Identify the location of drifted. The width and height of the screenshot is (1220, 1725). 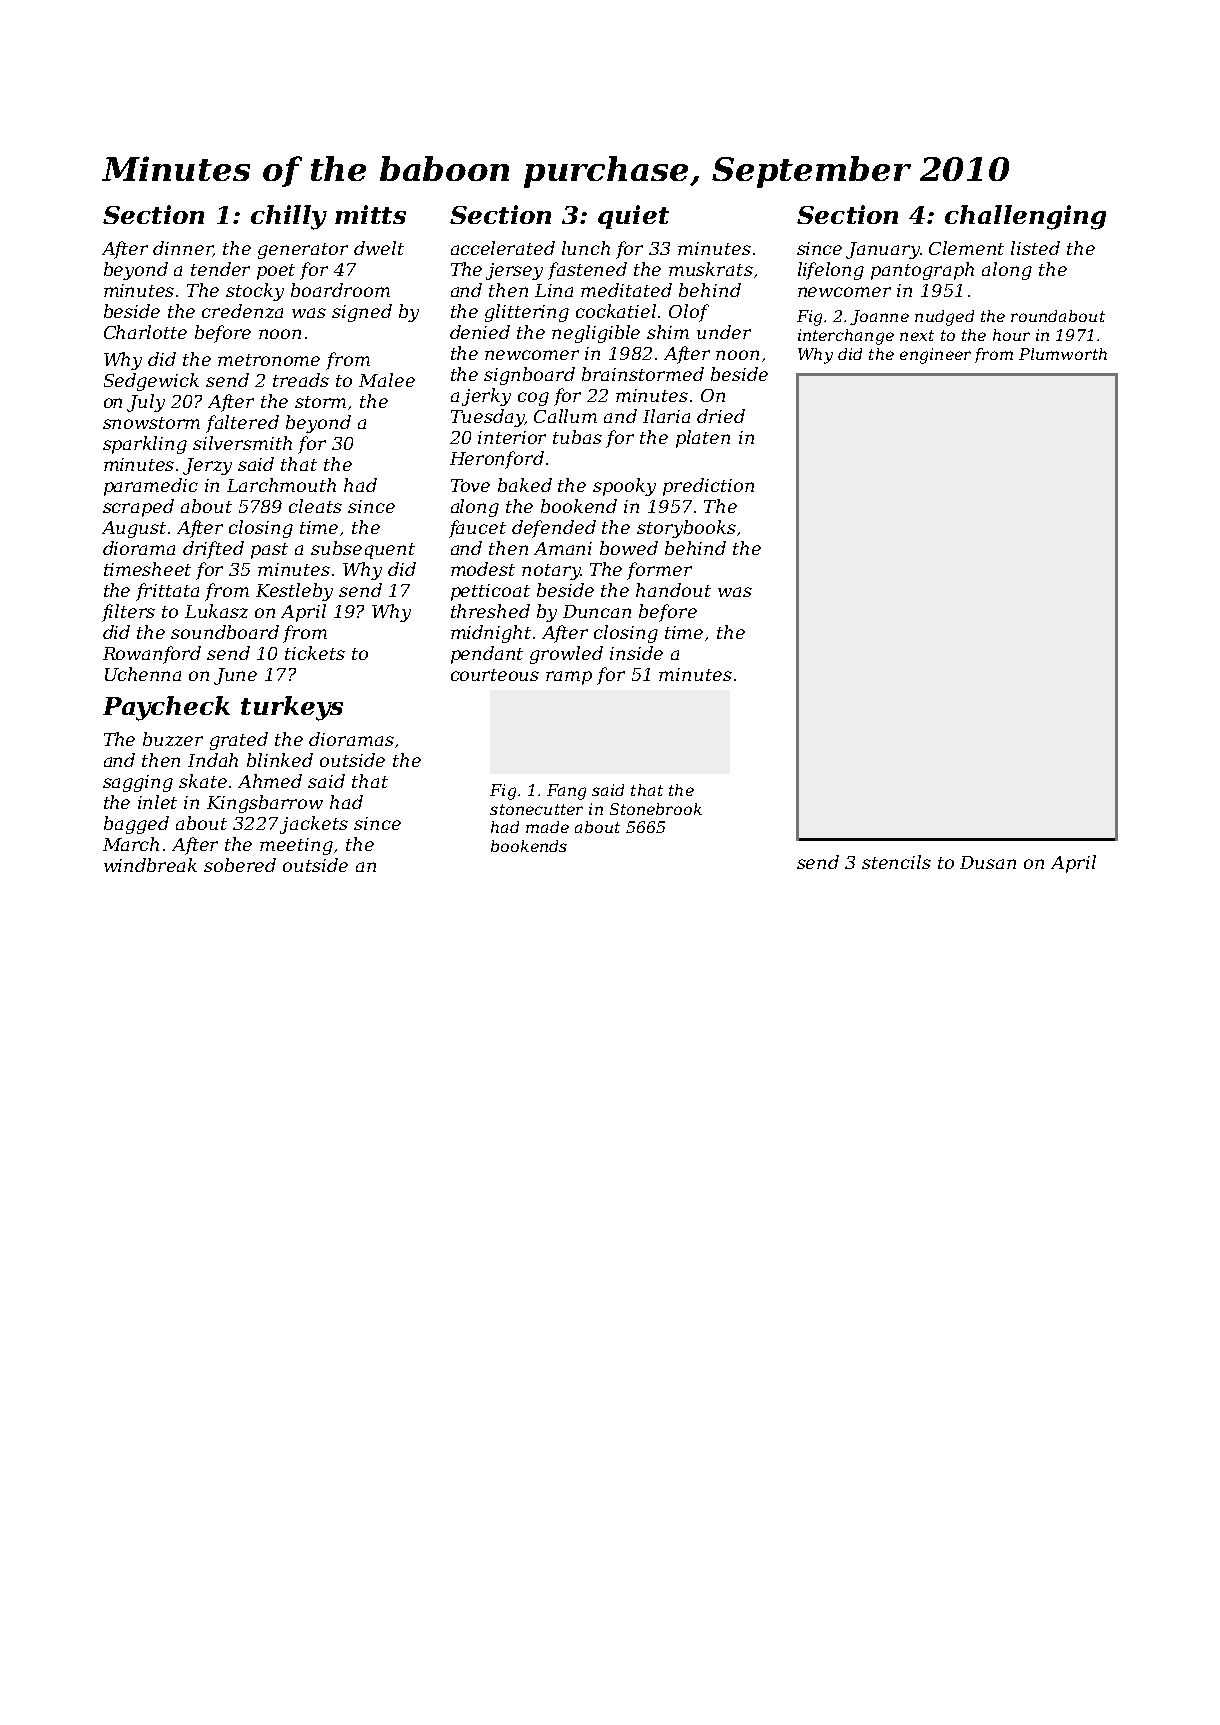
(213, 550).
